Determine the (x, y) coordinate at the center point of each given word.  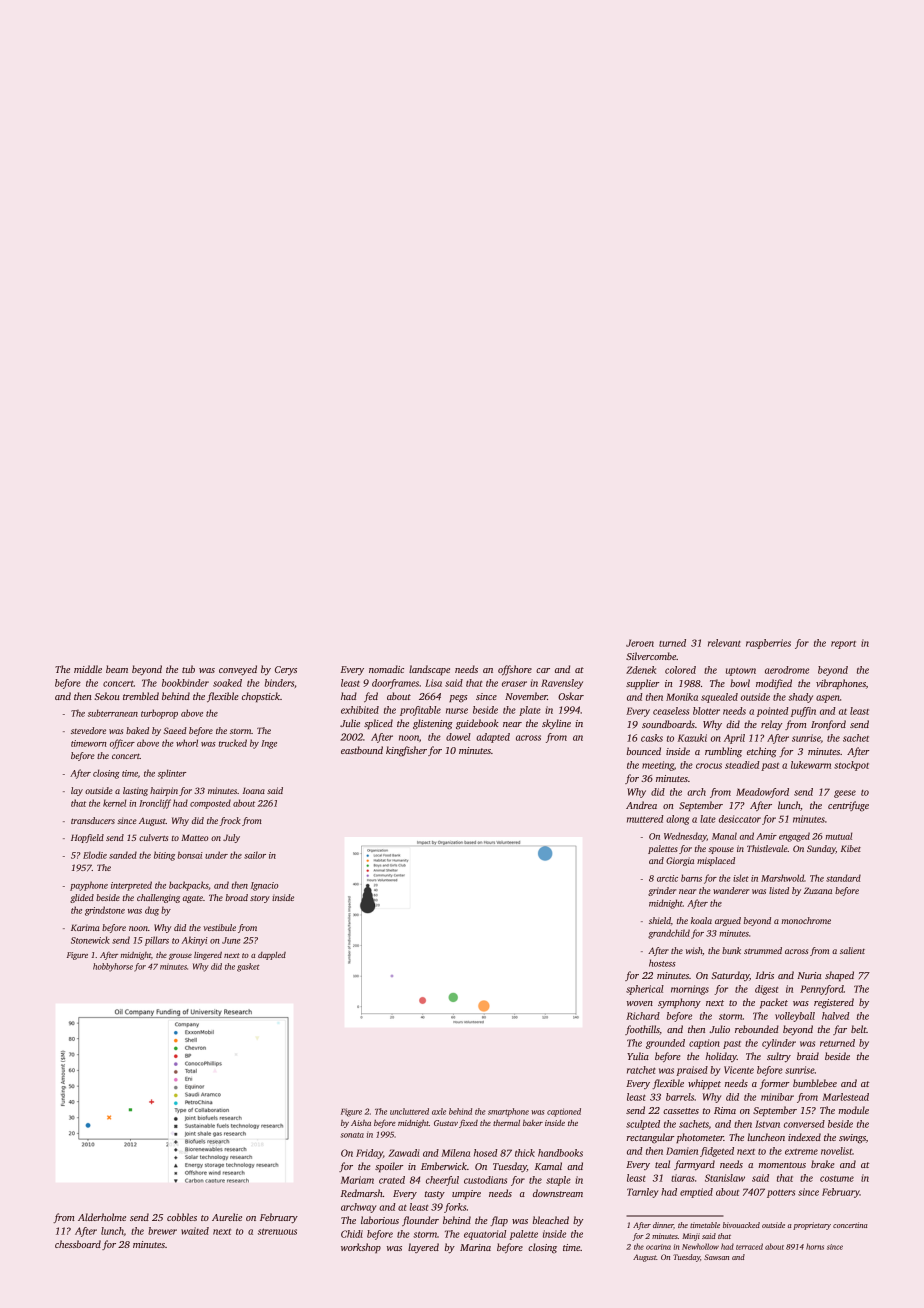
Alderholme (102, 1217)
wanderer (731, 890)
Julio (719, 1029)
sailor (255, 855)
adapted (493, 738)
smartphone (508, 1112)
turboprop (159, 714)
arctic (667, 878)
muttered (645, 819)
